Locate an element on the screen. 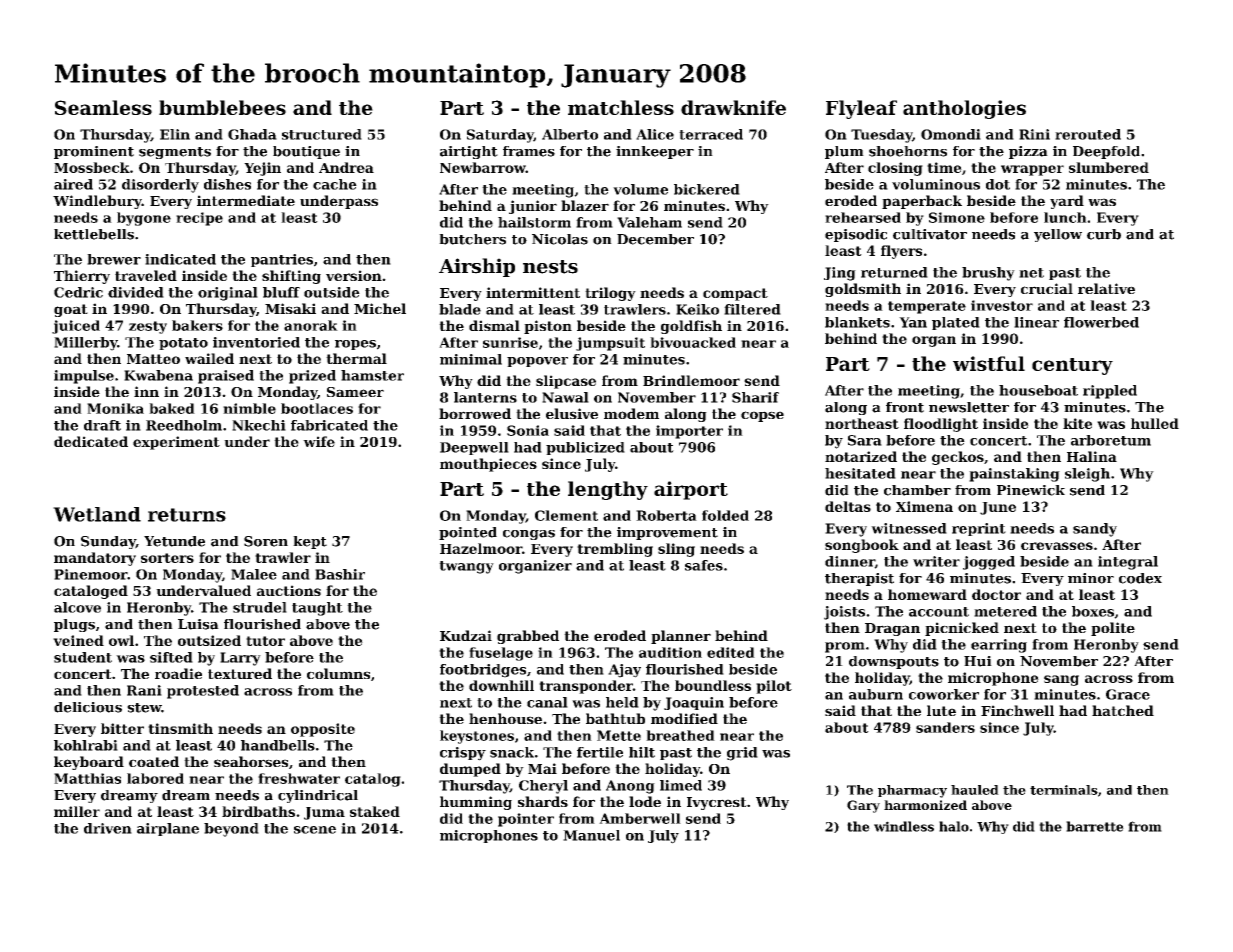 The image size is (1233, 952). fuselage is located at coordinates (501, 654).
